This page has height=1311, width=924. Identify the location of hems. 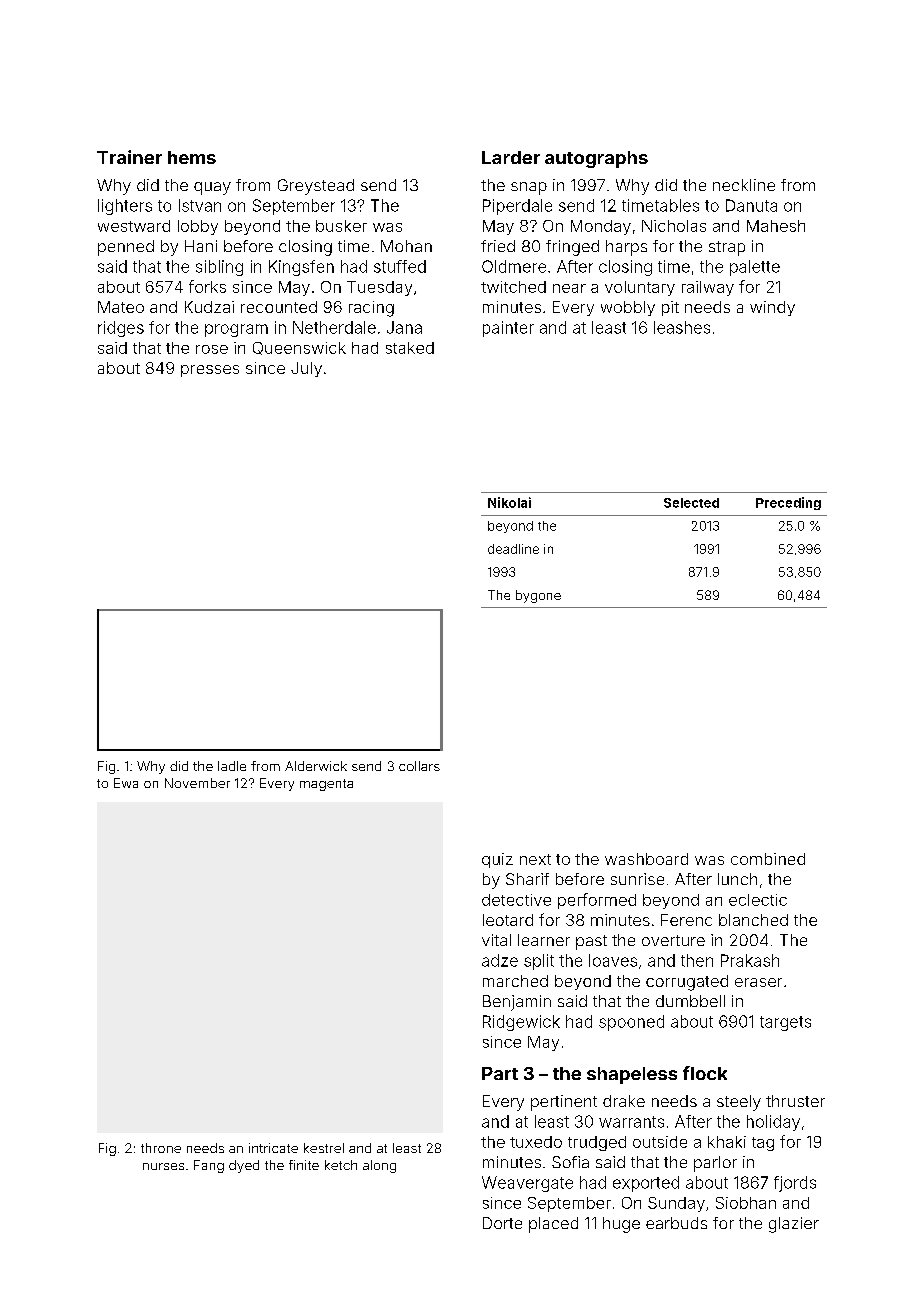
(192, 157).
